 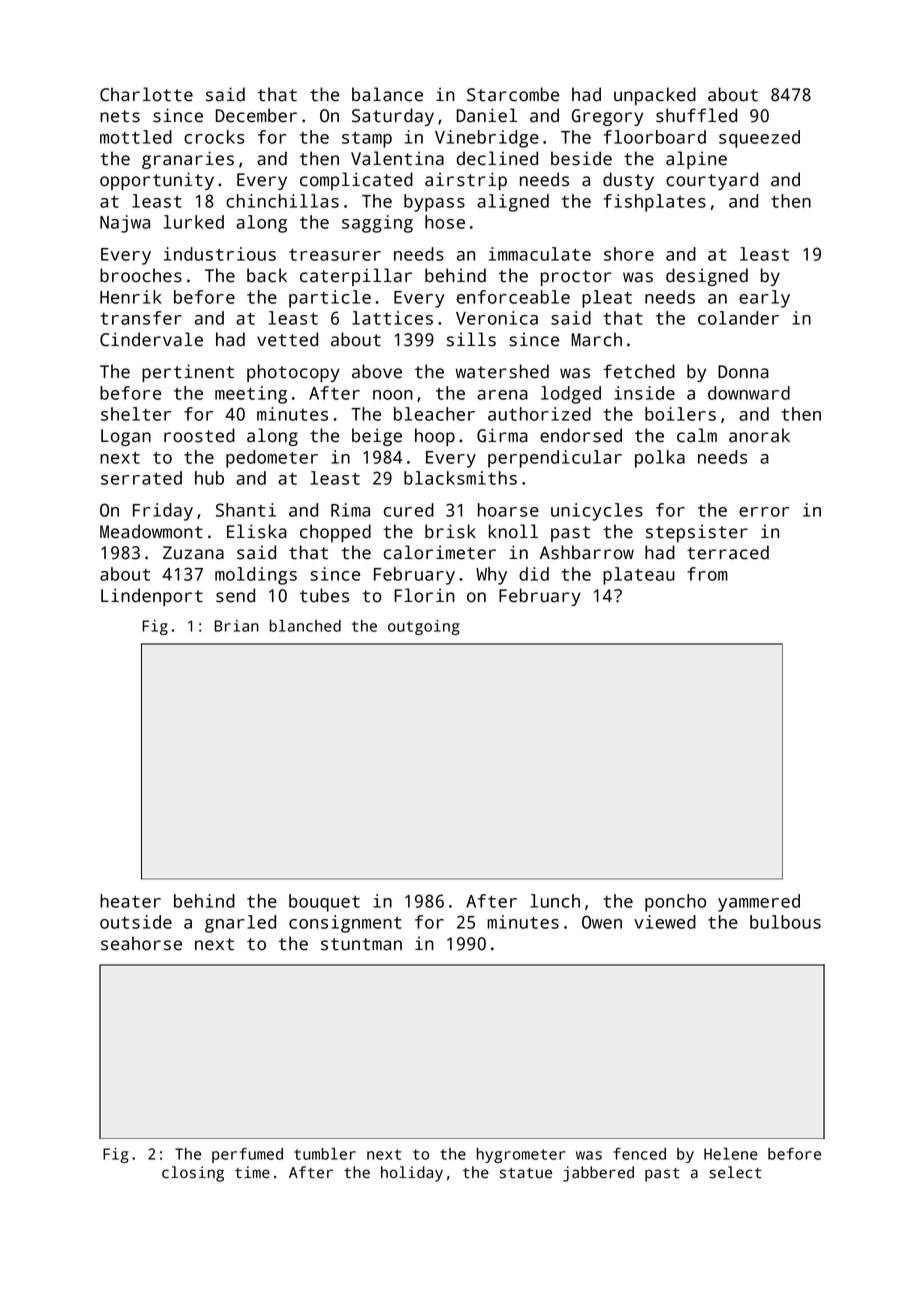 I want to click on anorak, so click(x=759, y=435).
